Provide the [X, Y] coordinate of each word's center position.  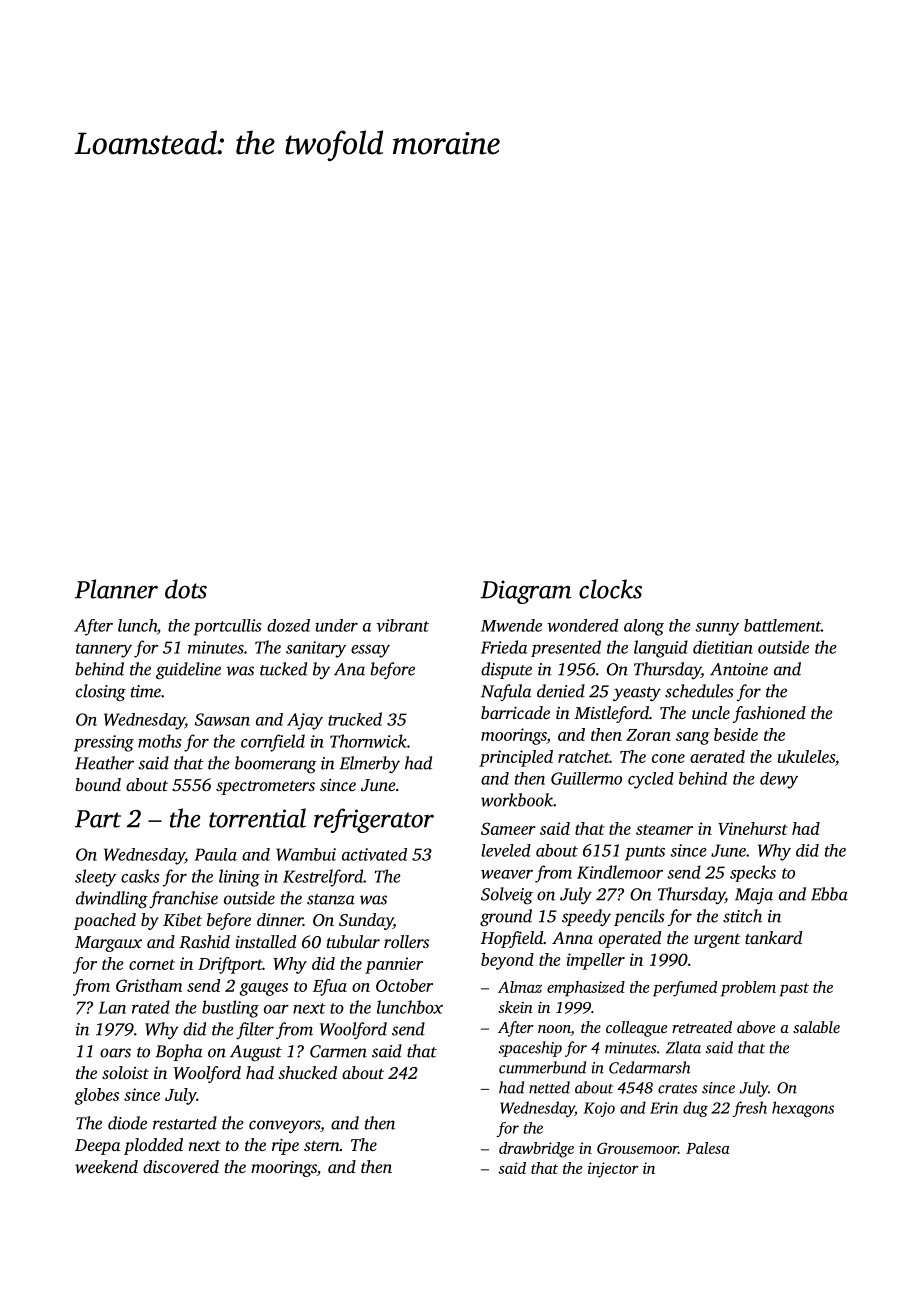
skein [515, 1007]
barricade [515, 712]
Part [98, 819]
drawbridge [536, 1150]
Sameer [508, 828]
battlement [782, 625]
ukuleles [806, 756]
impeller [595, 961]
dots [186, 589]
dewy [779, 780]
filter [255, 1030]
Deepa [97, 1147]
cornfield [273, 743]
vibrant [402, 625]
